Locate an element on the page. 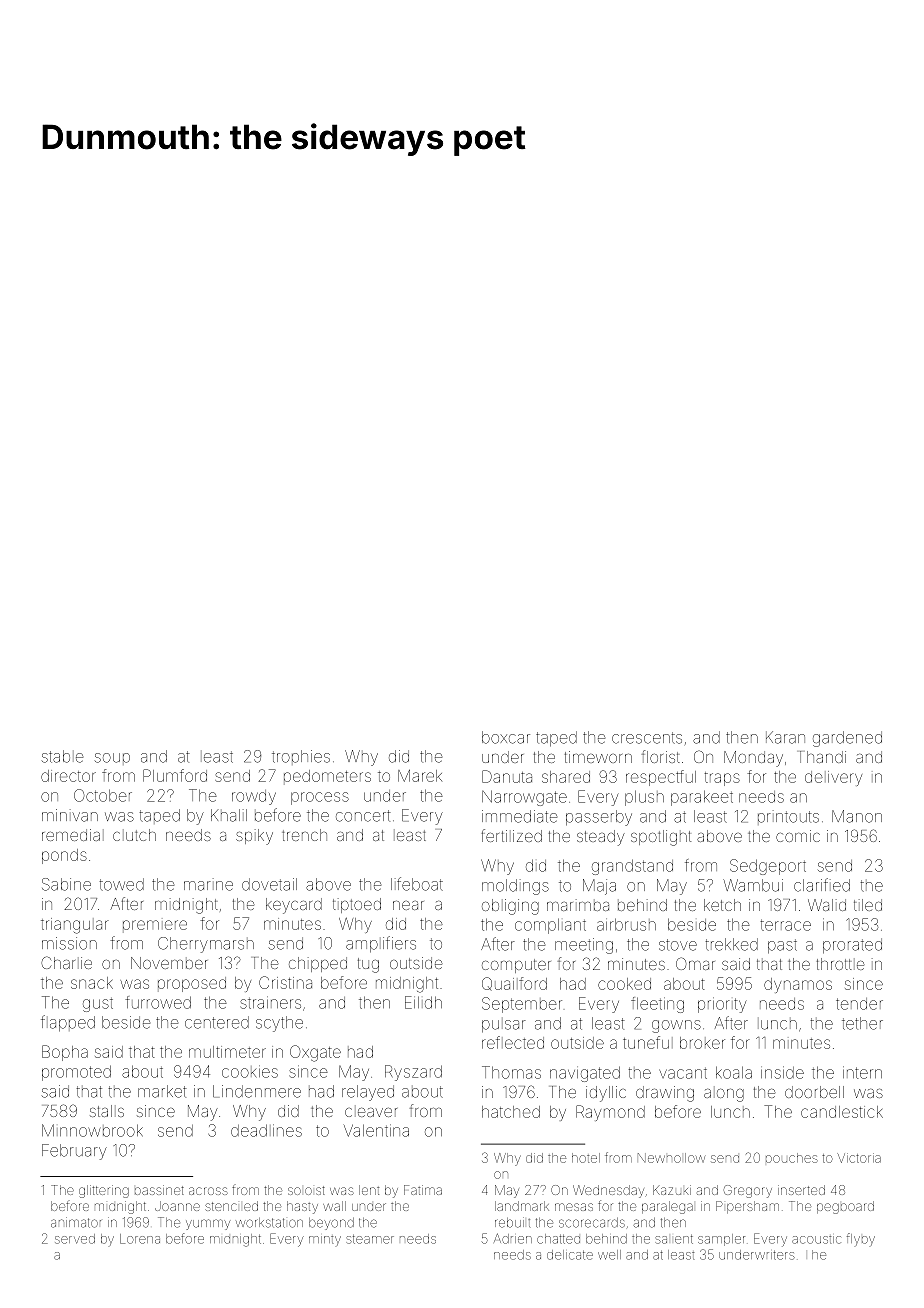  Lorena is located at coordinates (140, 1239).
